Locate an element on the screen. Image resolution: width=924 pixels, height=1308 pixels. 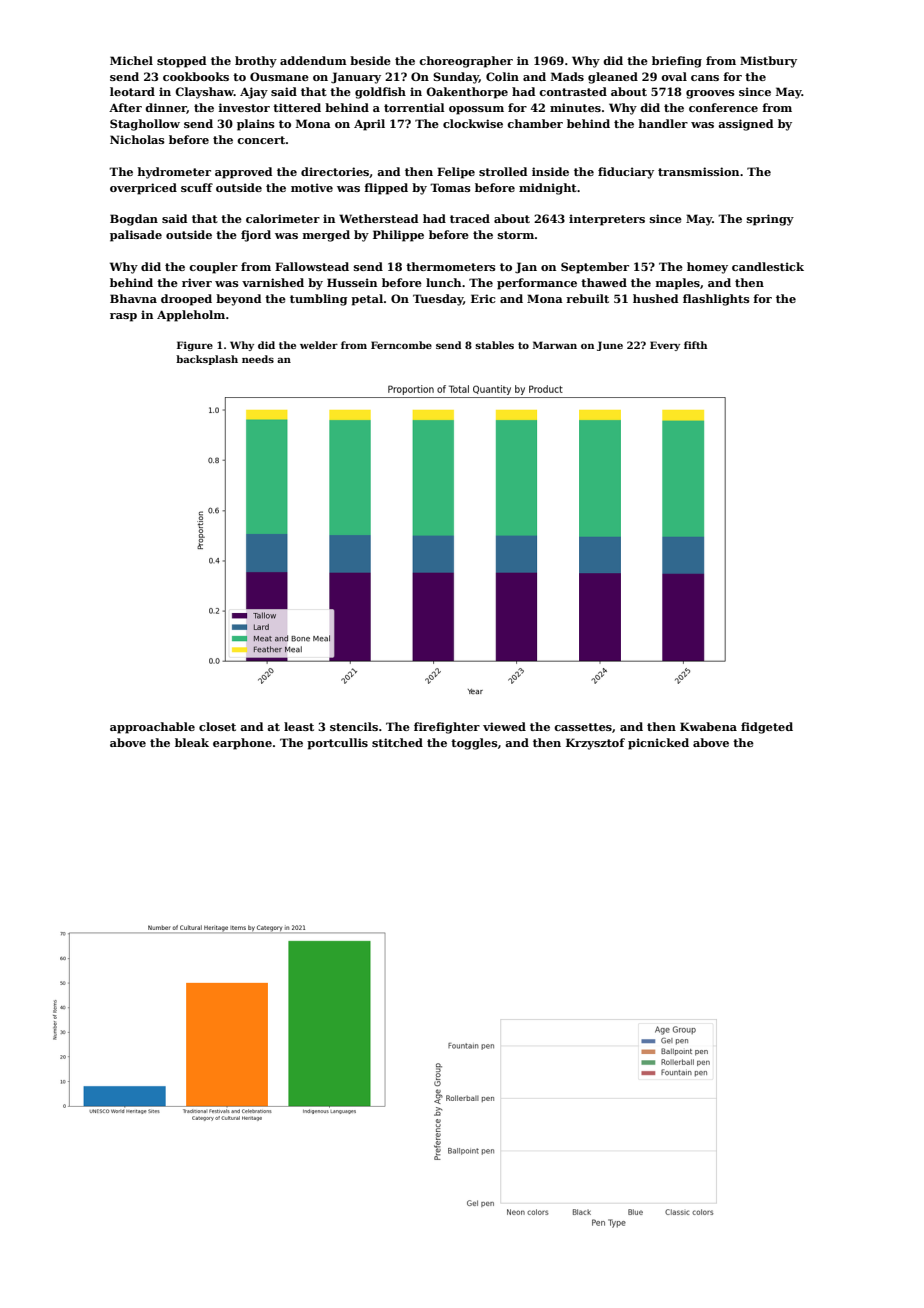
candlestick is located at coordinates (768, 266).
